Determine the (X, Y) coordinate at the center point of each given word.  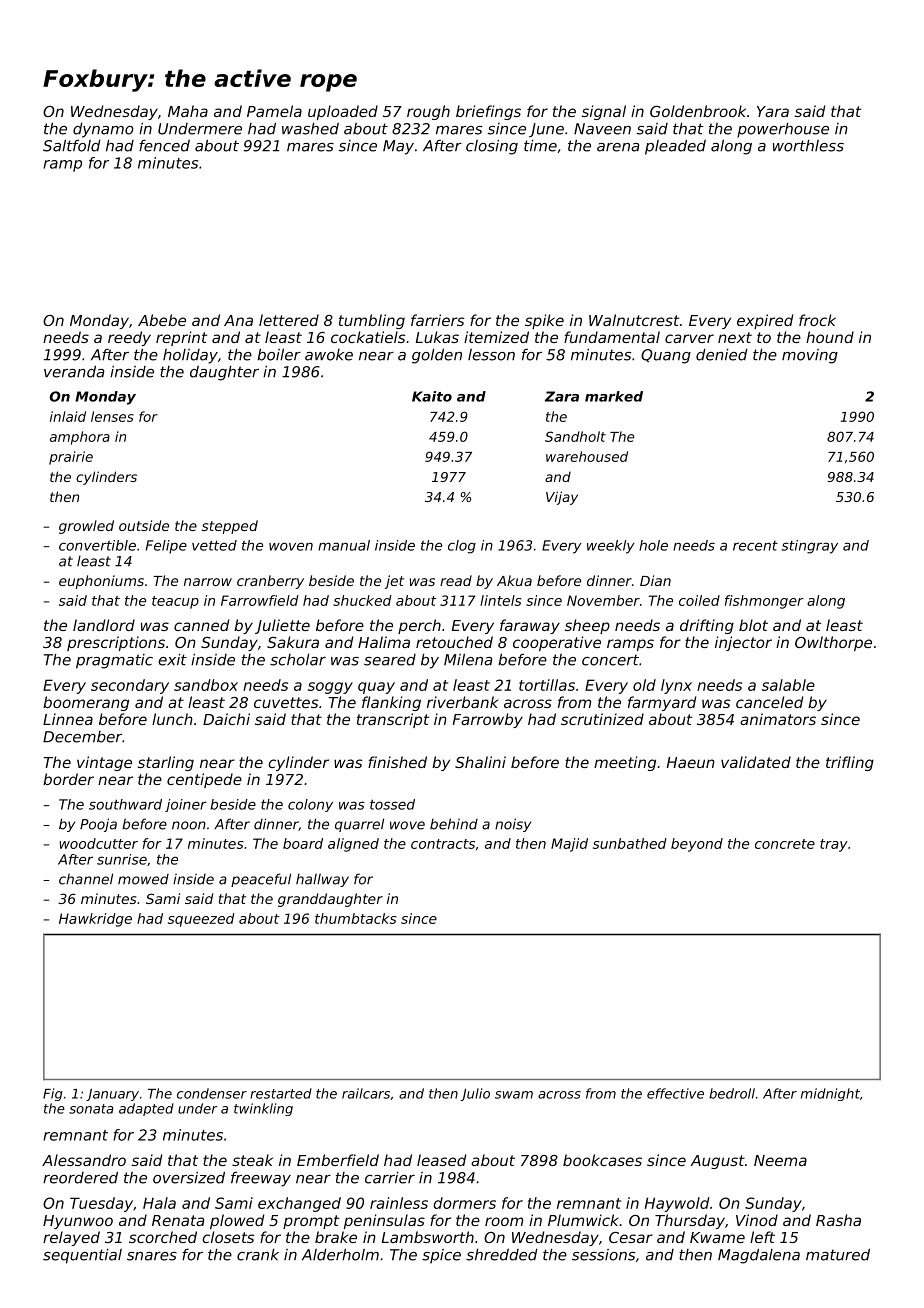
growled (86, 527)
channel (86, 879)
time (540, 146)
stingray (810, 547)
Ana (238, 320)
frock (817, 320)
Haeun (691, 762)
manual (344, 545)
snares (152, 1256)
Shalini (480, 762)
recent (755, 546)
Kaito (432, 396)
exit (172, 660)
